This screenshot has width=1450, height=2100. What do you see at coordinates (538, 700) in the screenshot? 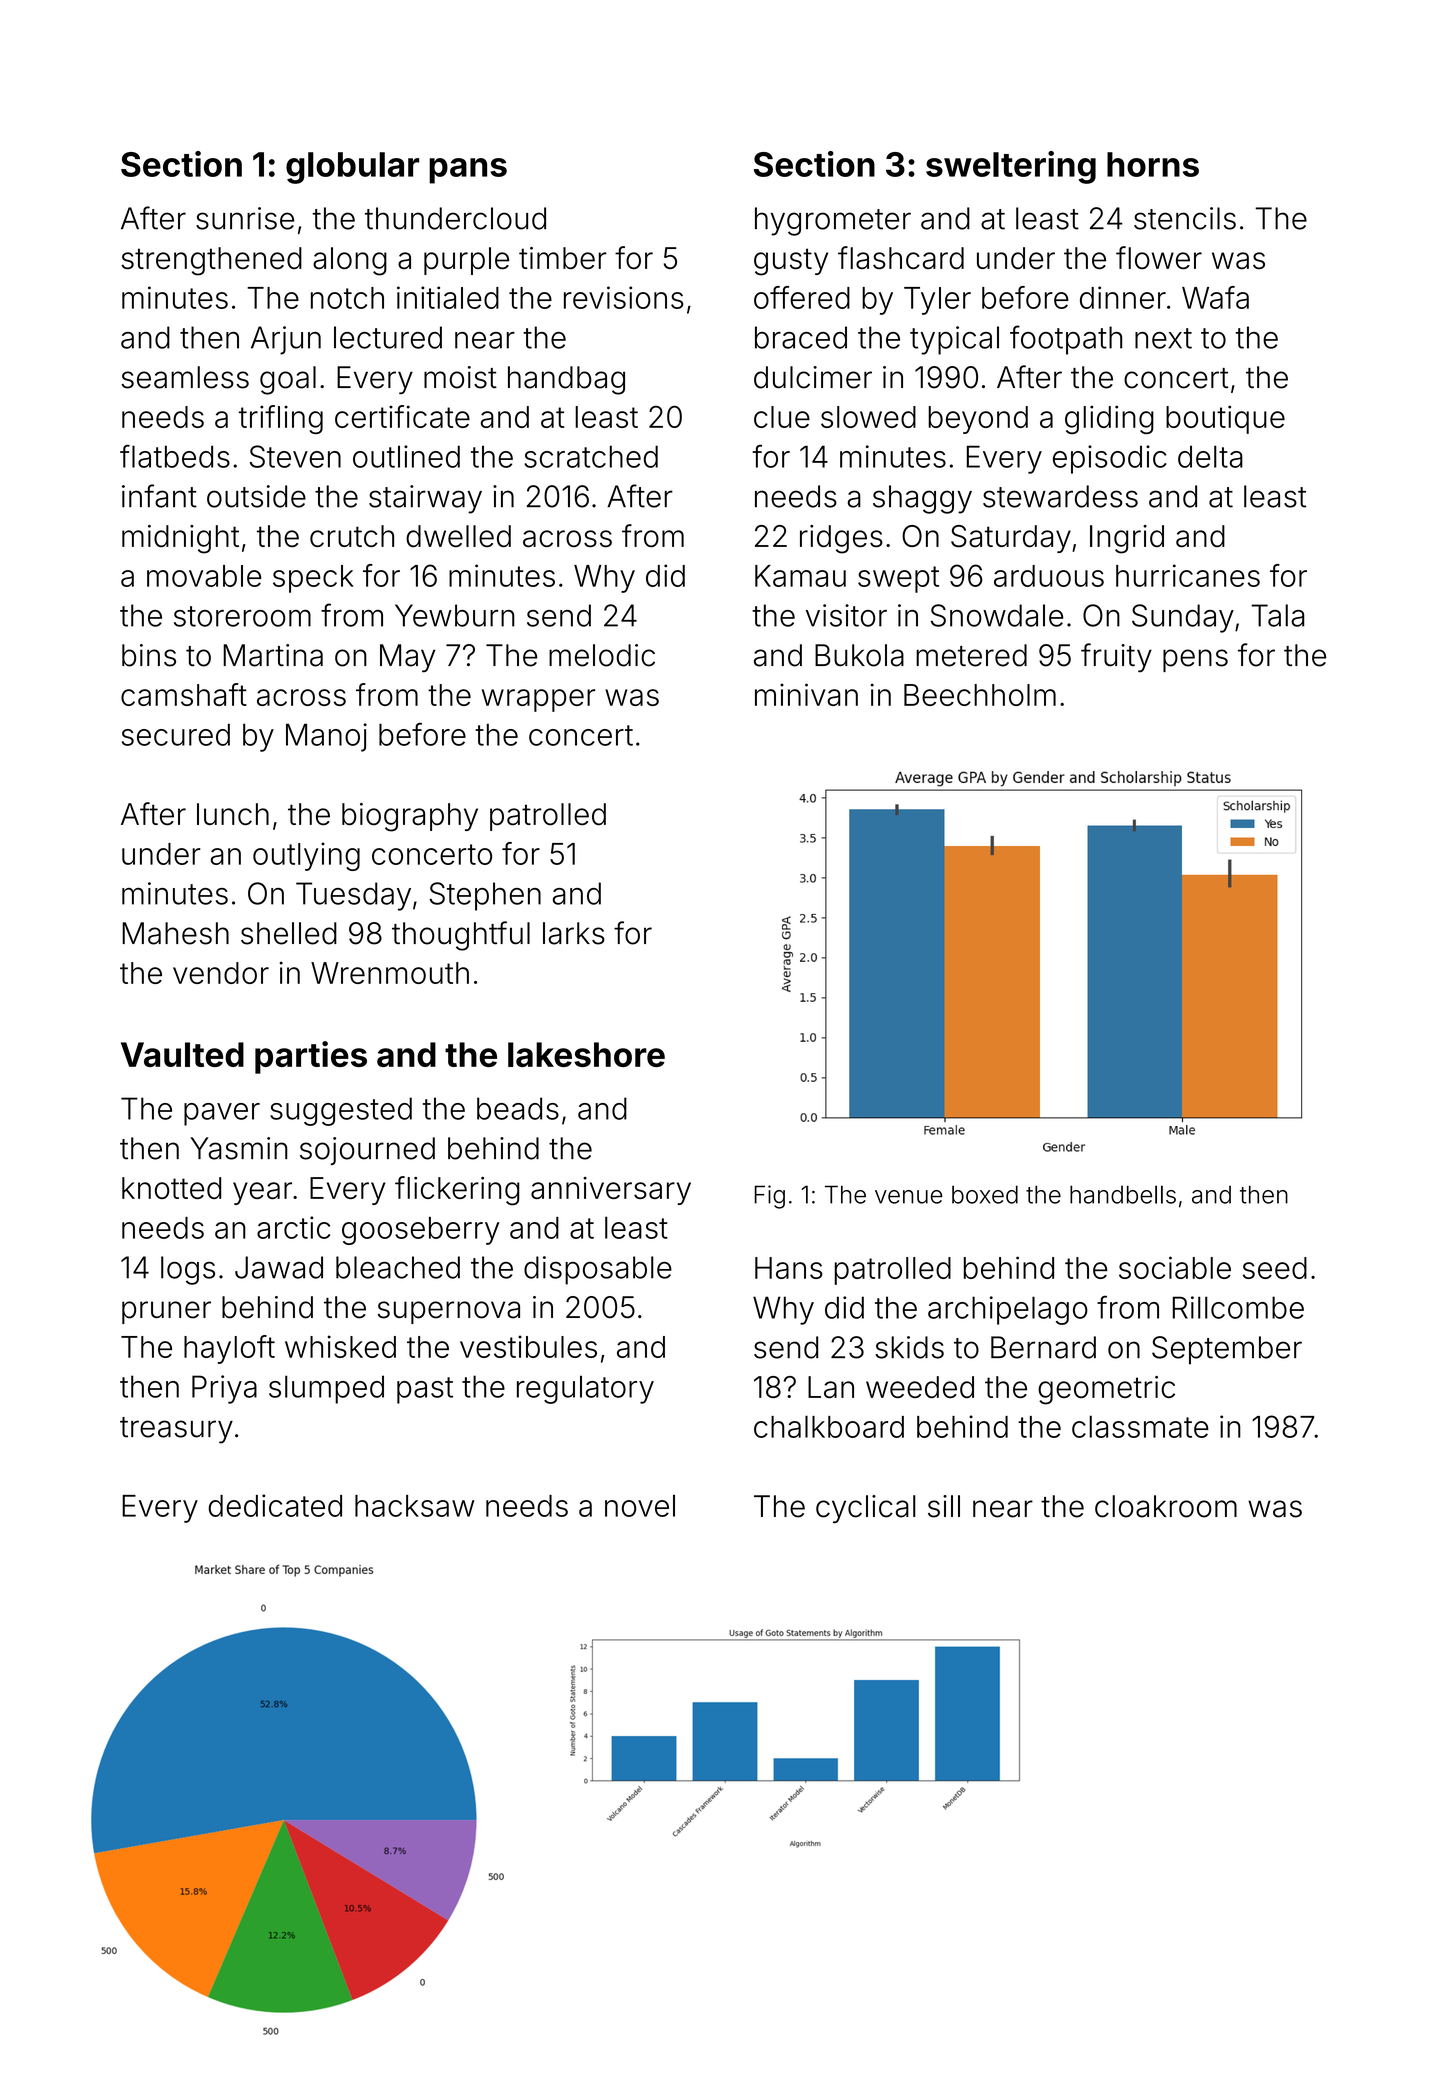
I see `wrapper` at bounding box center [538, 700].
